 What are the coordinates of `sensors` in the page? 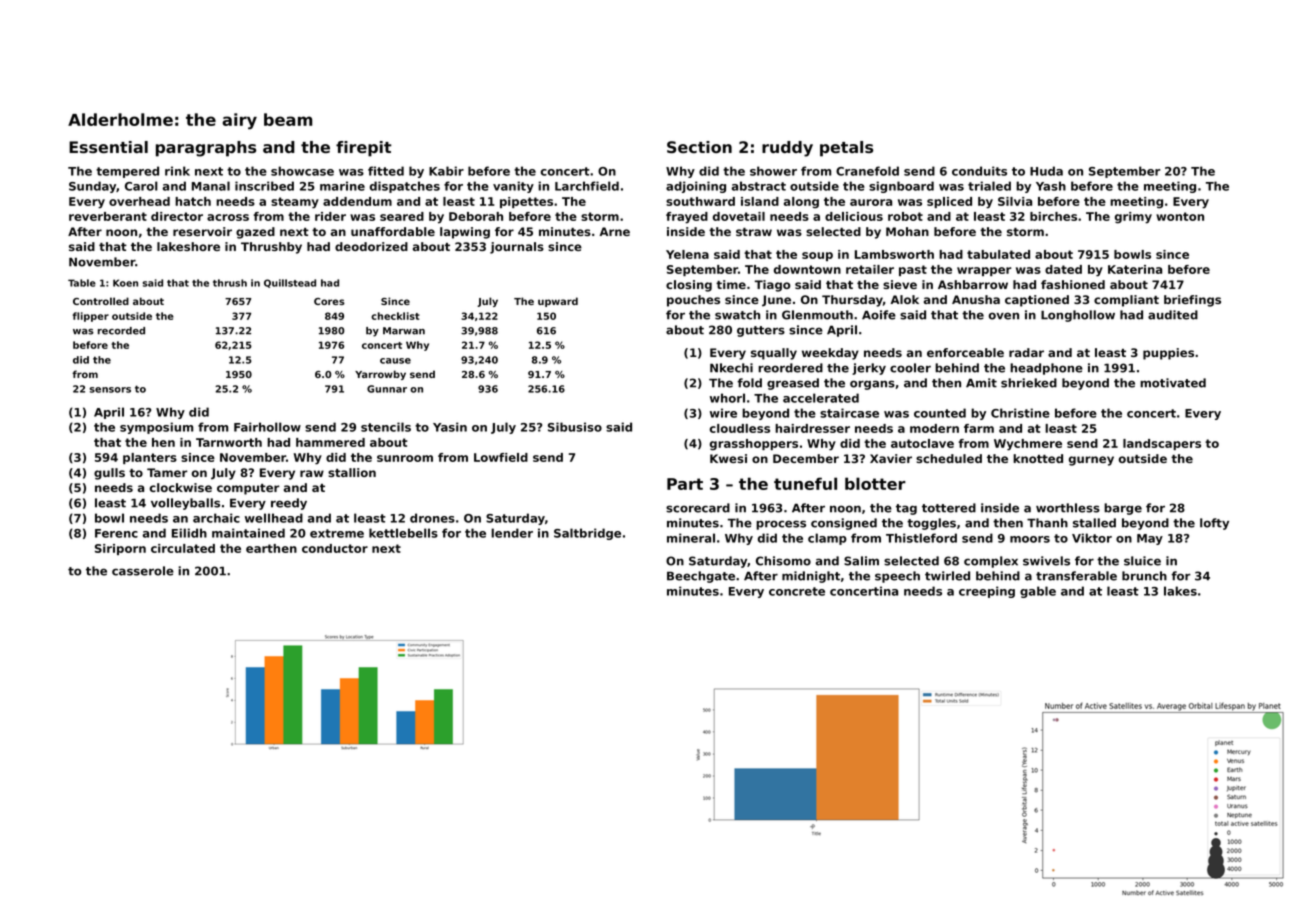 It's located at (110, 390).
